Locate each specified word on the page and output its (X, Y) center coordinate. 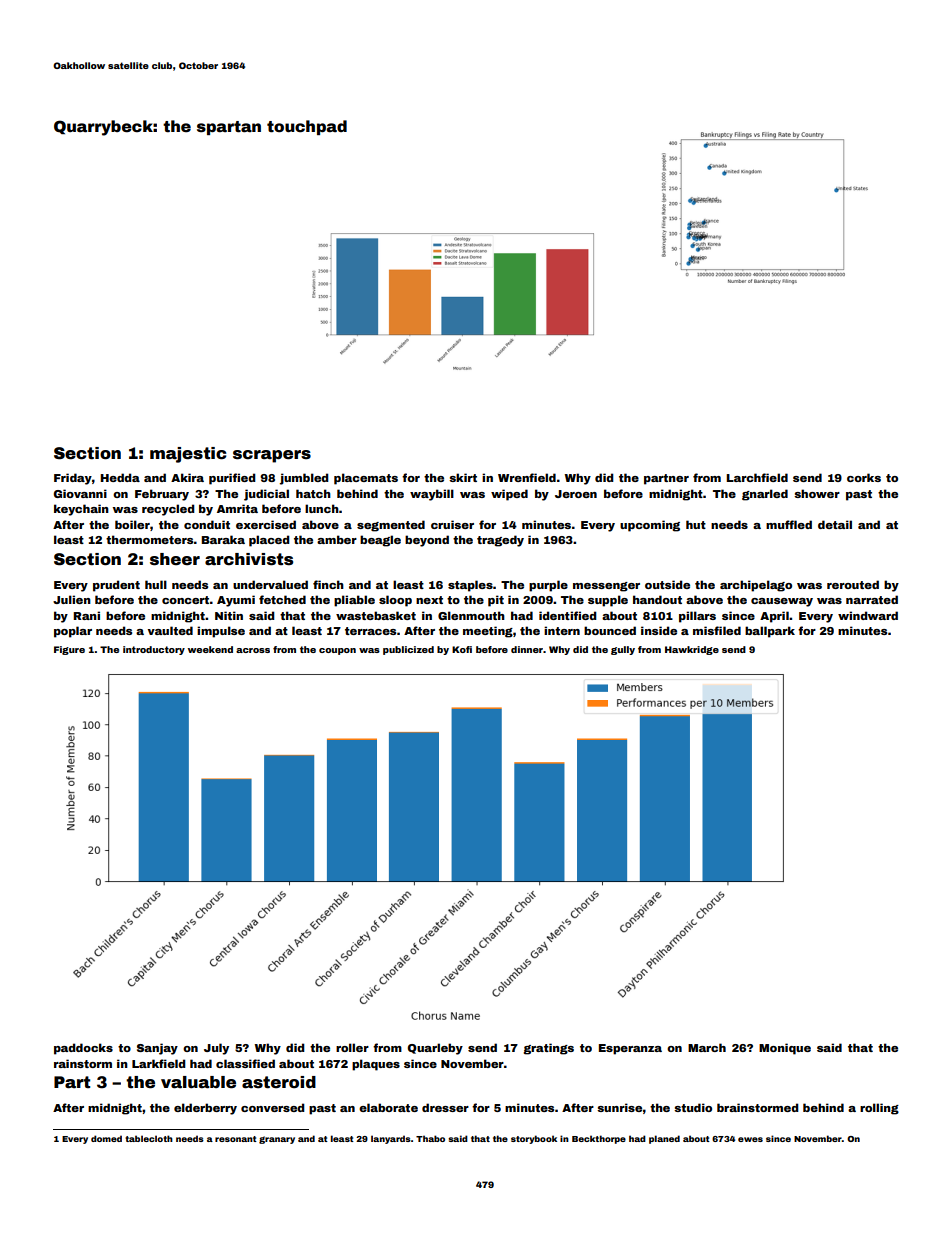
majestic (188, 455)
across (253, 650)
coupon (337, 651)
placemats (366, 479)
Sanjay (157, 1049)
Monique (785, 1049)
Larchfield (757, 477)
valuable (198, 1082)
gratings (548, 1049)
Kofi (462, 649)
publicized (408, 650)
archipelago (756, 586)
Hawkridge (692, 650)
